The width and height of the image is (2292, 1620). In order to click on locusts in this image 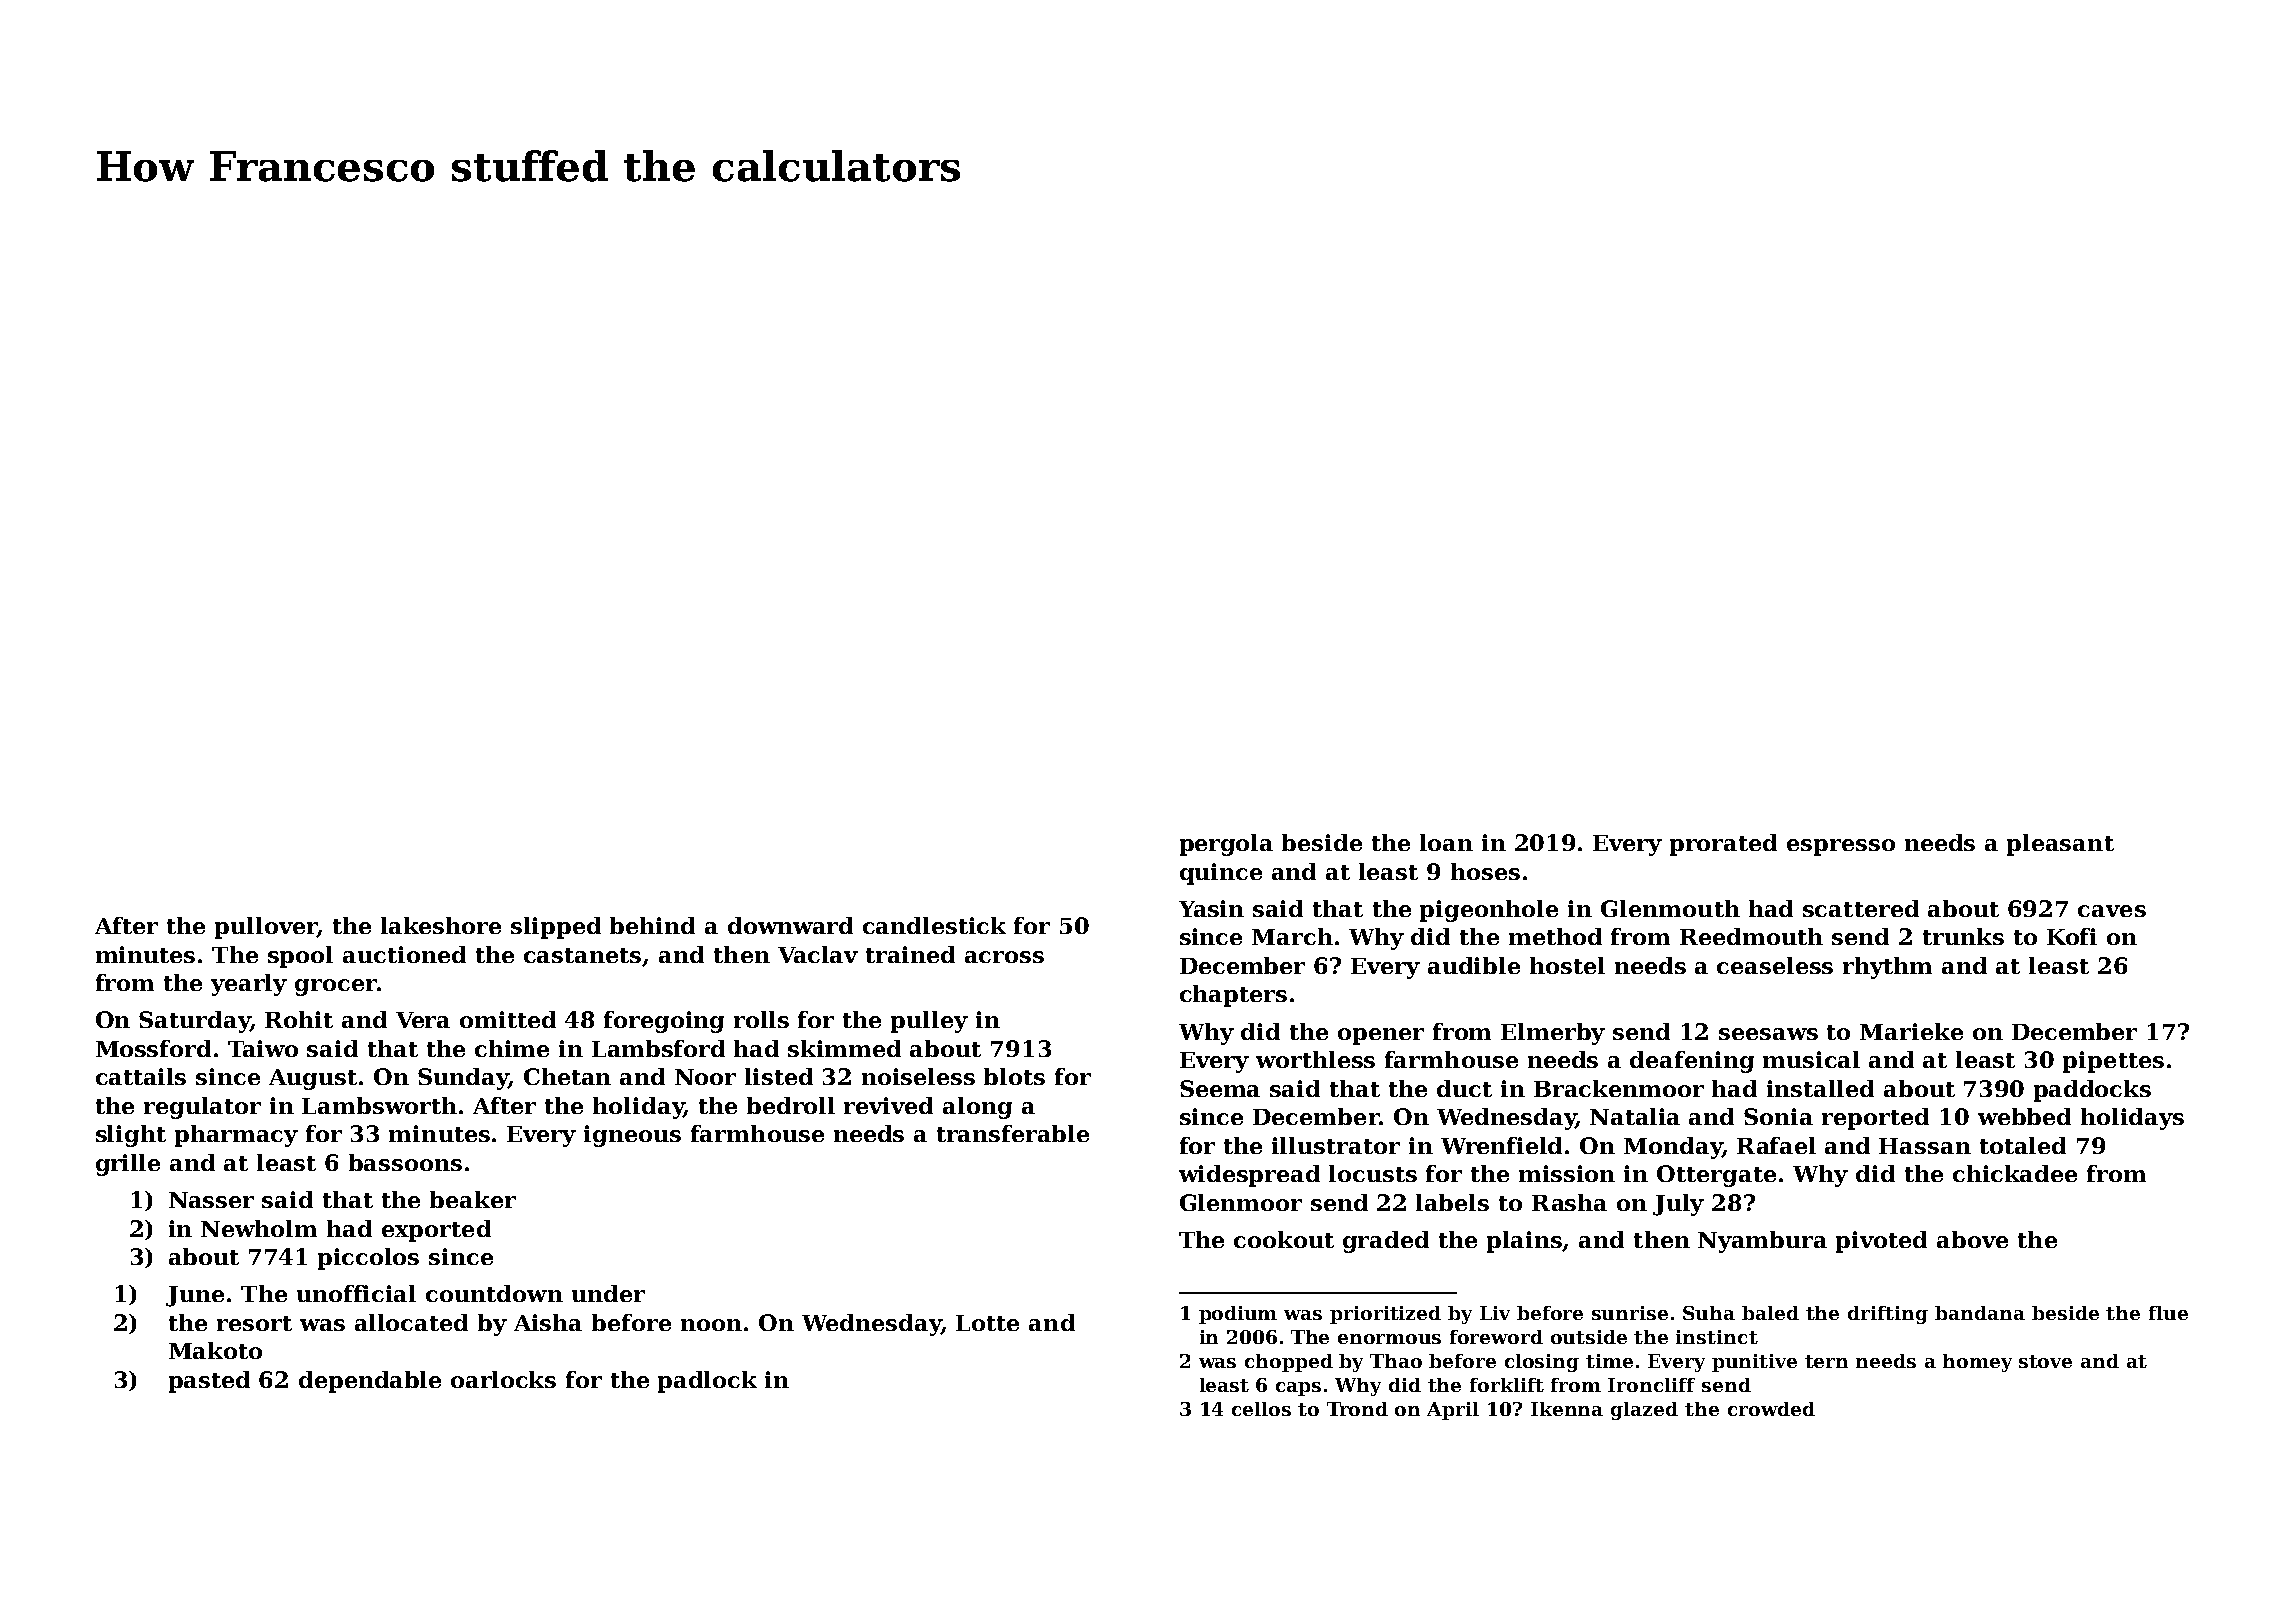, I will do `click(1373, 1173)`.
